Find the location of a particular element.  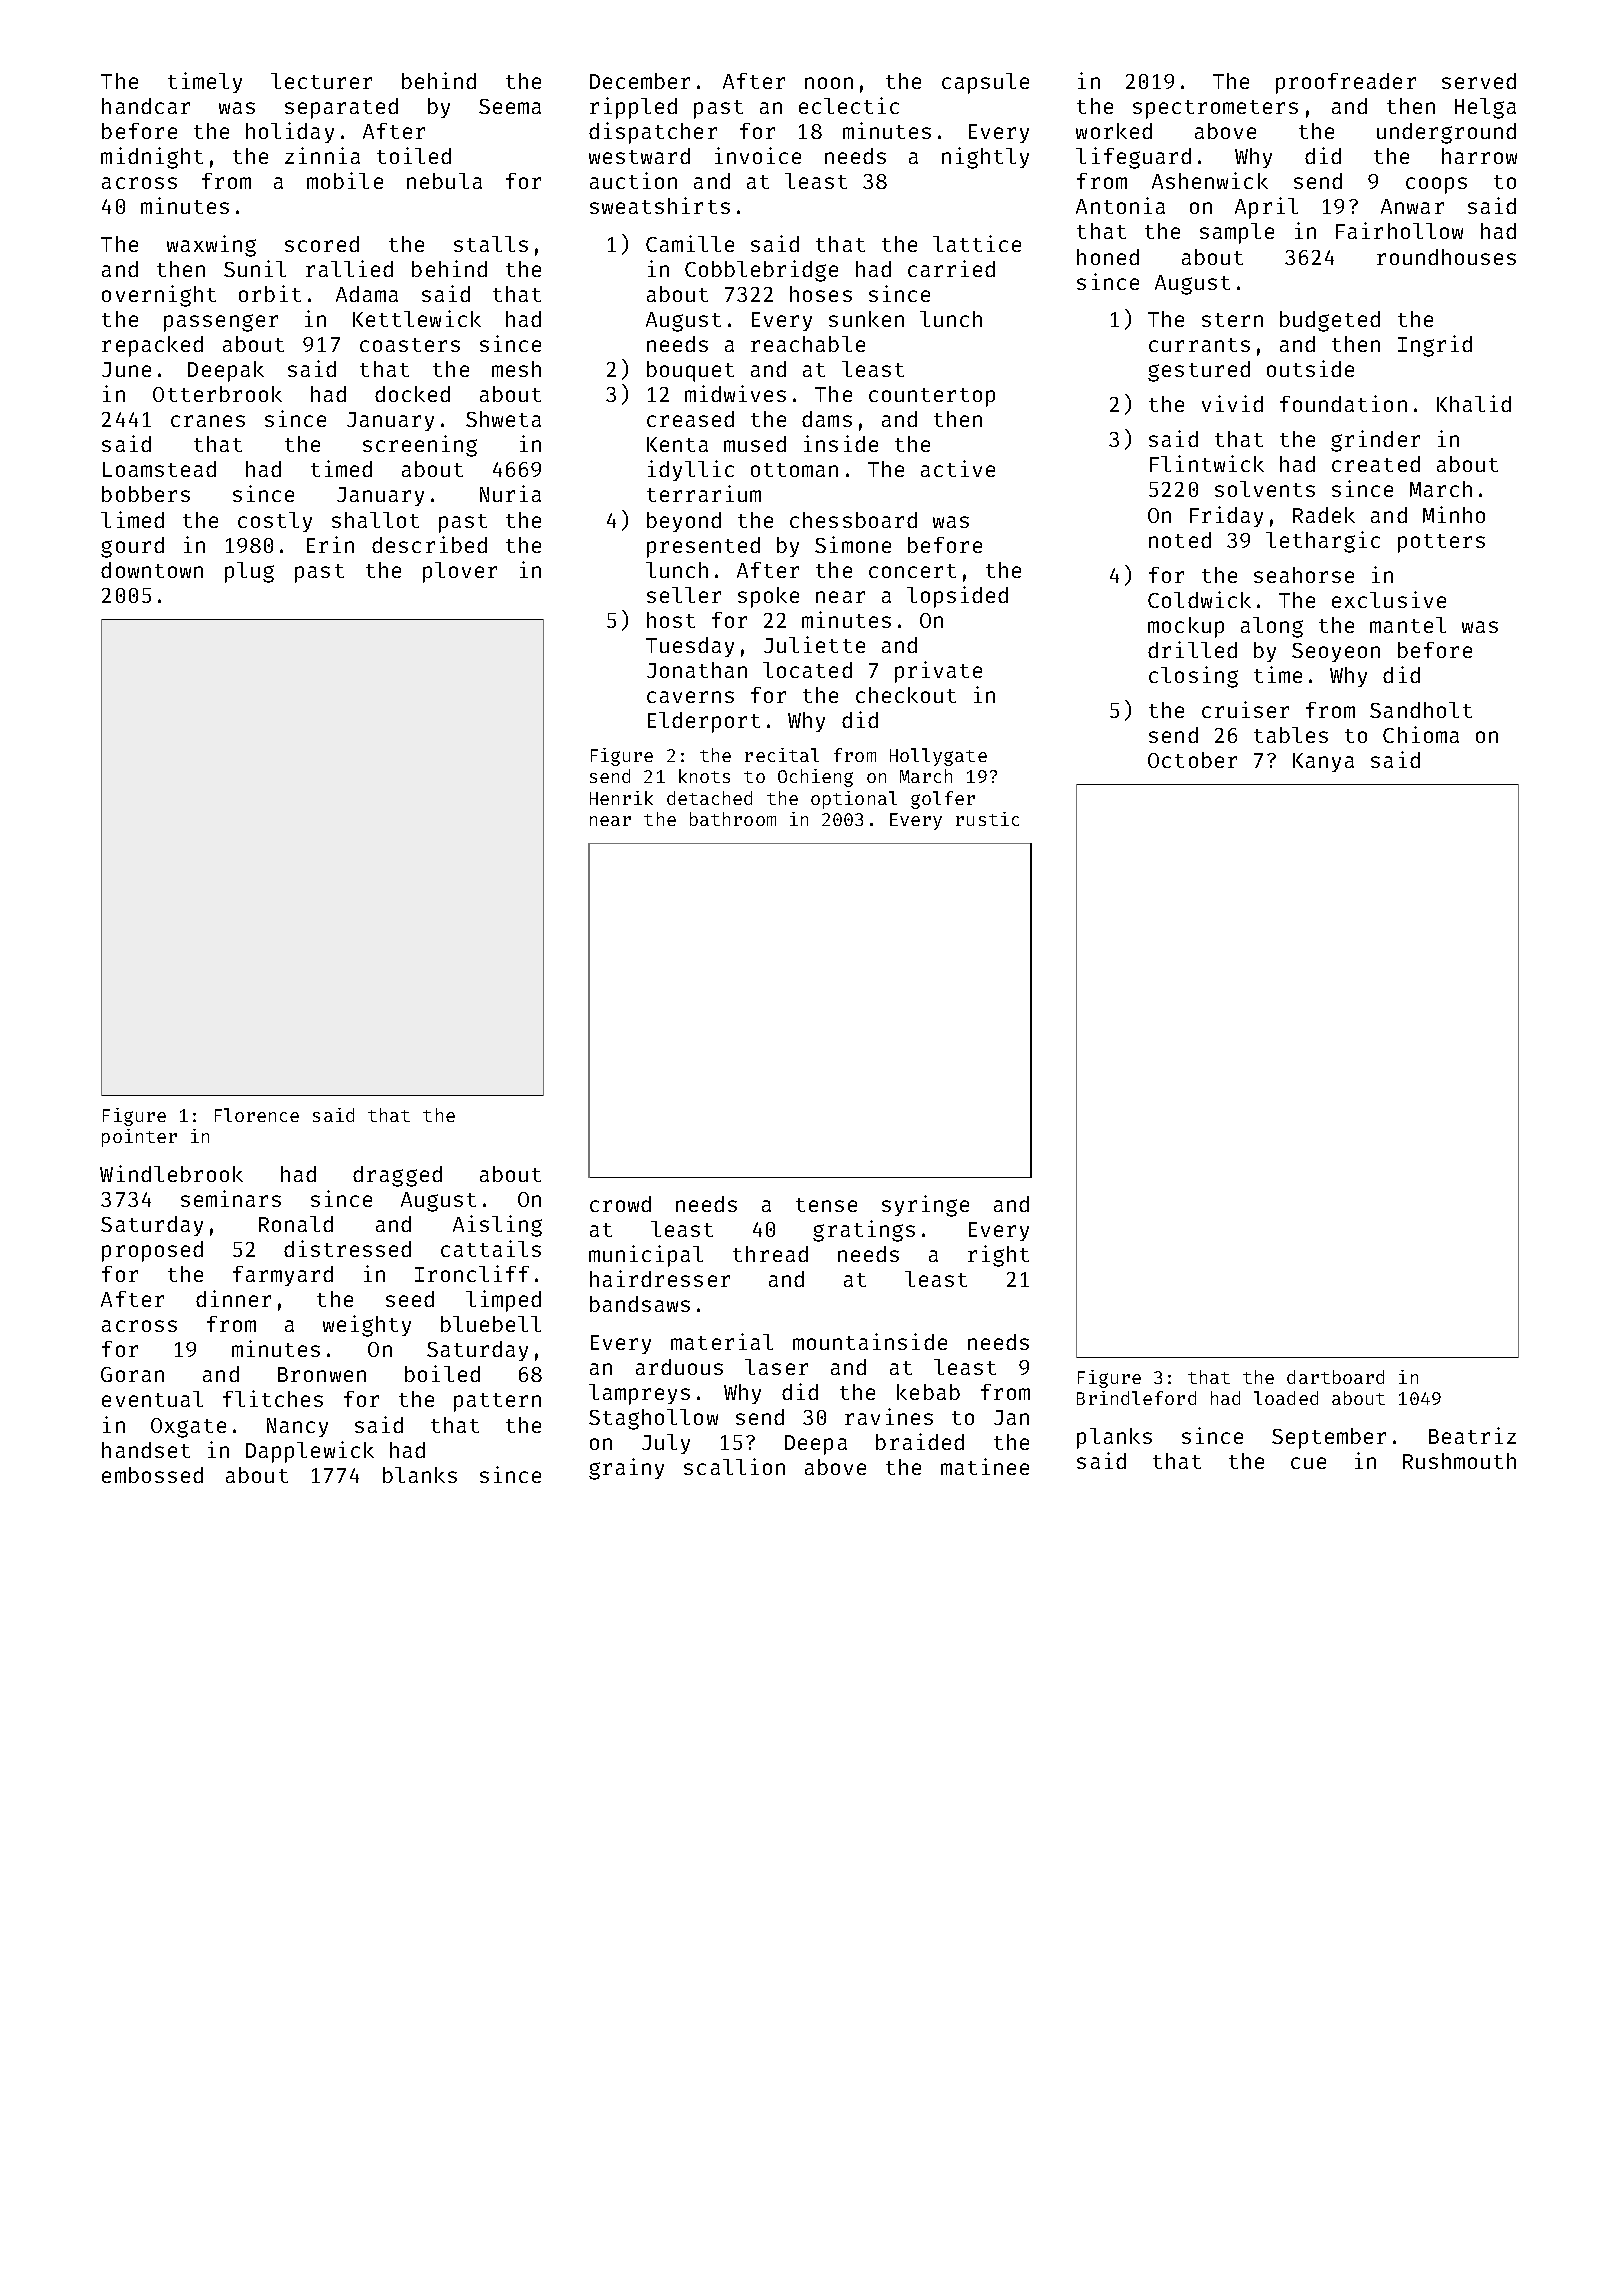

capsule is located at coordinates (985, 83).
